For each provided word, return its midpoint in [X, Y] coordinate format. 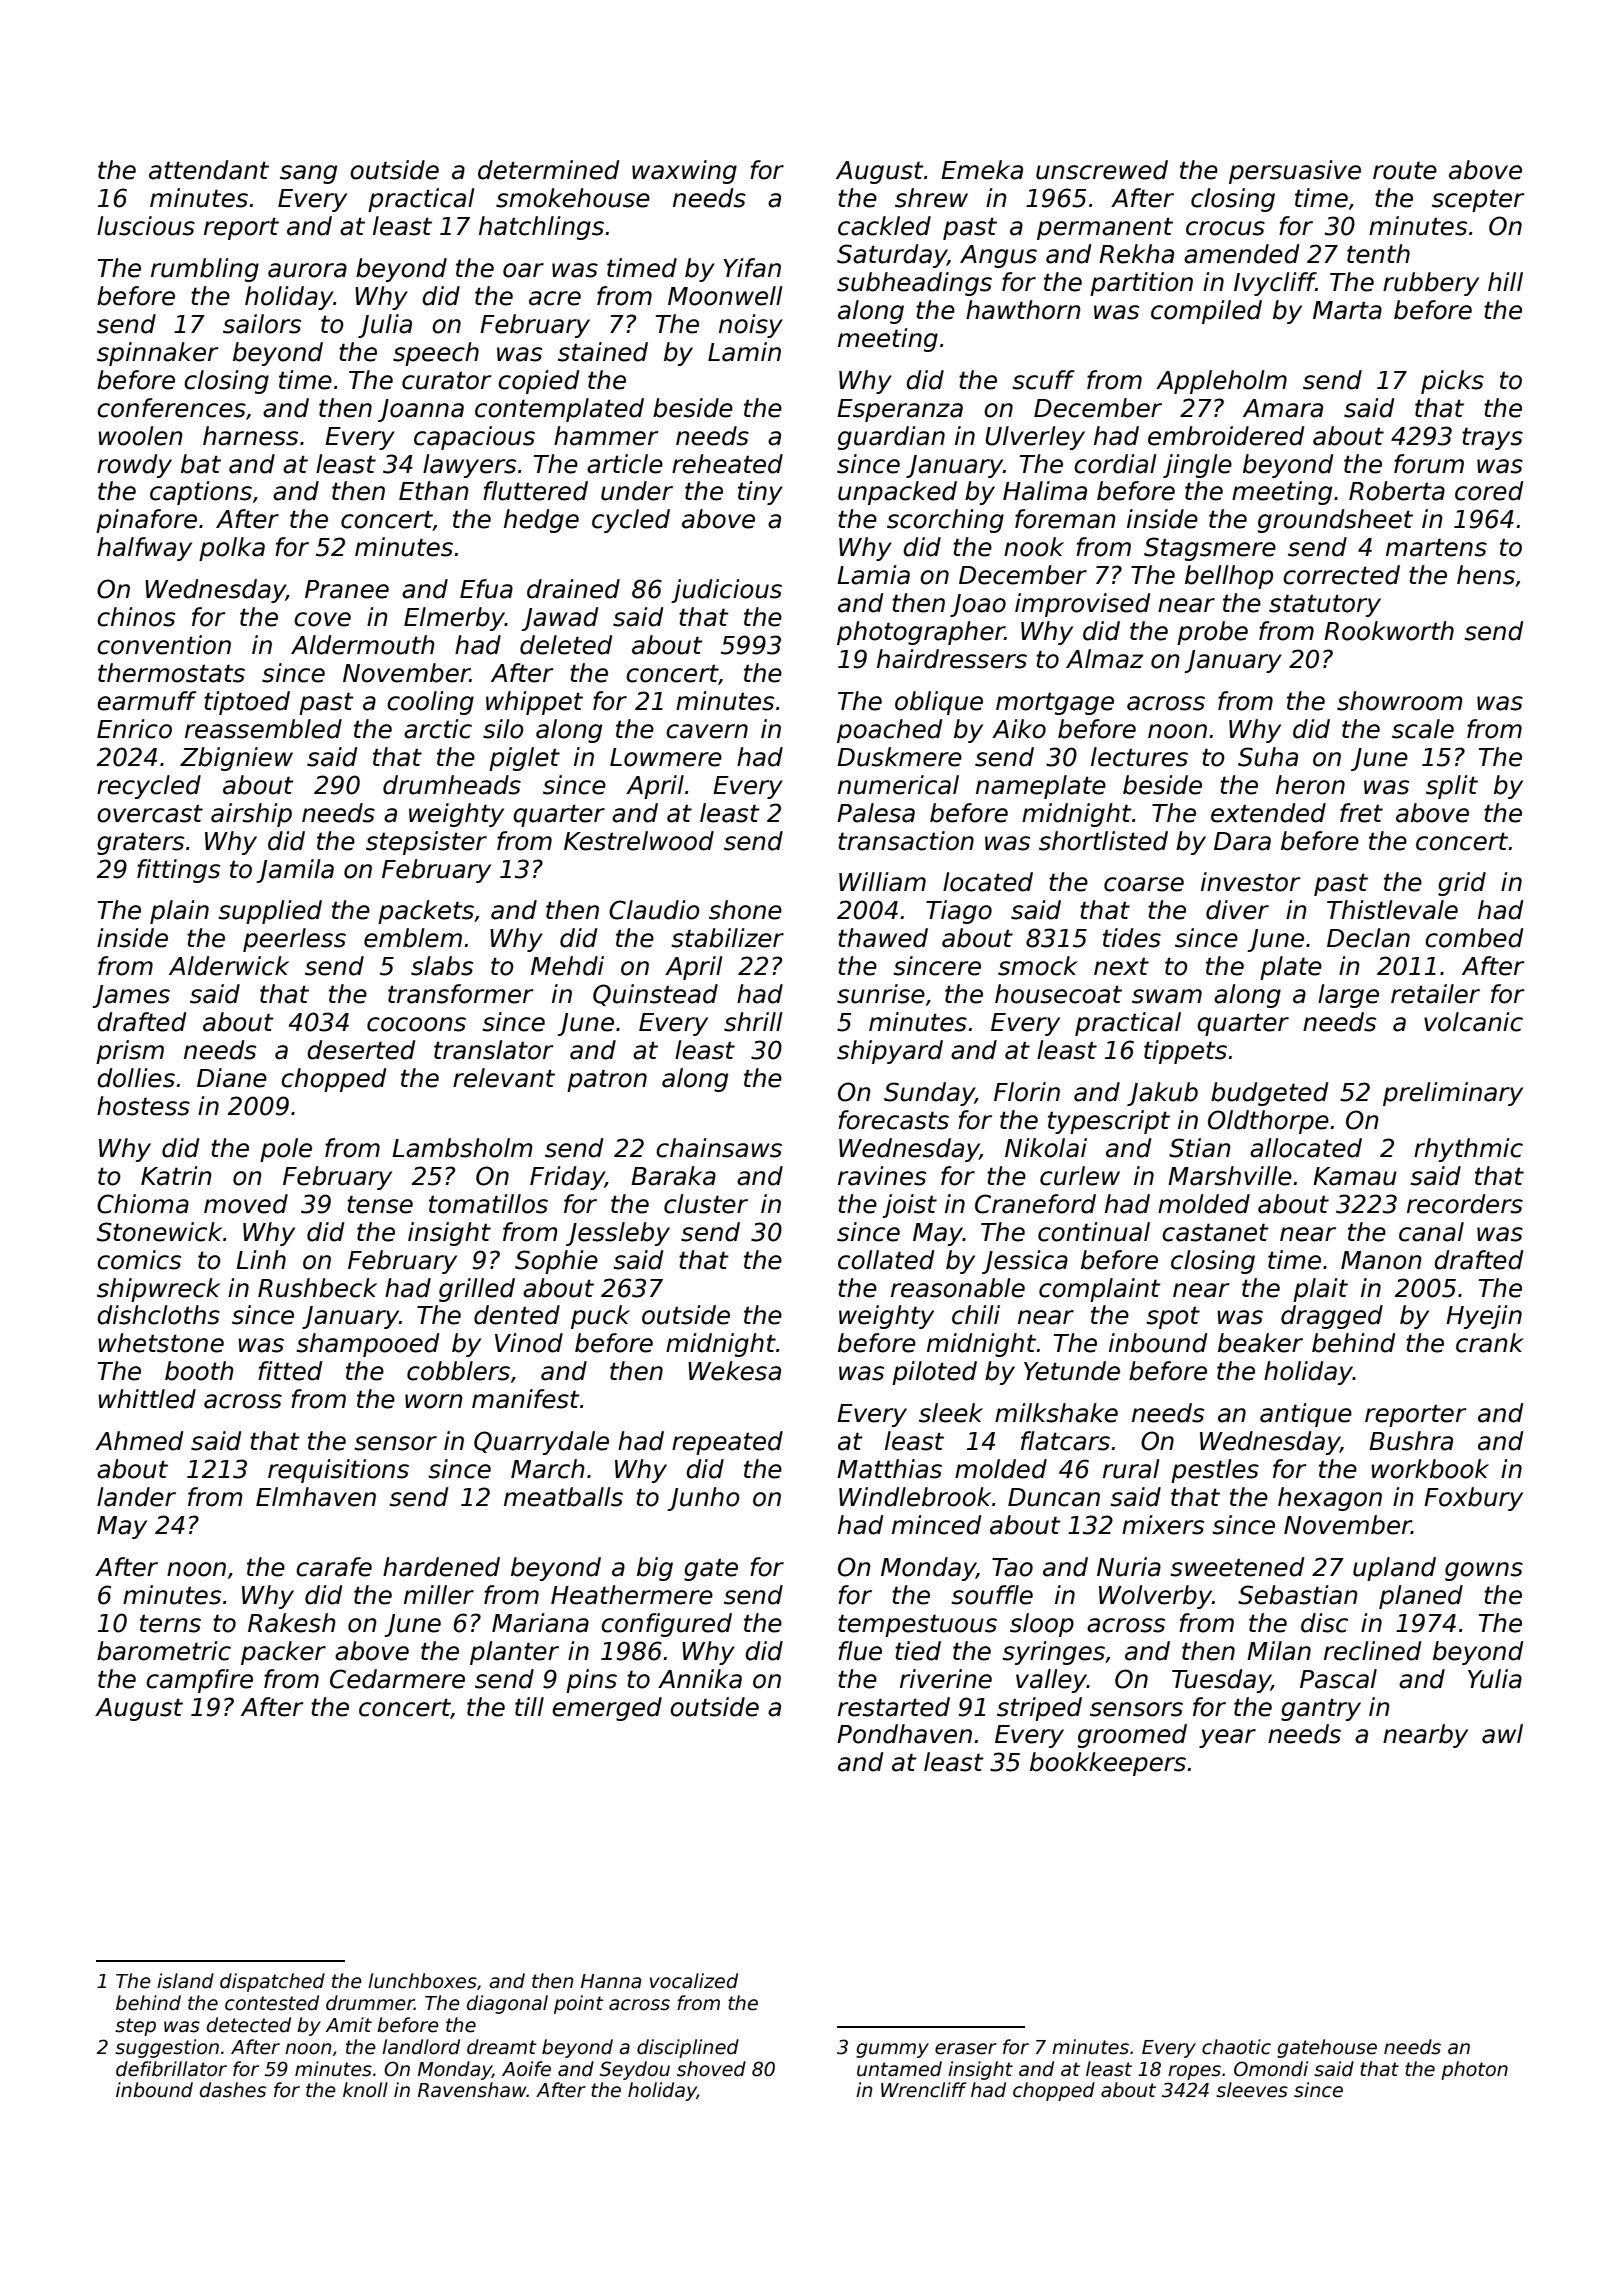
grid [1462, 884]
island [185, 1981]
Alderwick [229, 966]
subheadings [914, 284]
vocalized [694, 1981]
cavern [707, 731]
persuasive [1295, 172]
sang [308, 174]
